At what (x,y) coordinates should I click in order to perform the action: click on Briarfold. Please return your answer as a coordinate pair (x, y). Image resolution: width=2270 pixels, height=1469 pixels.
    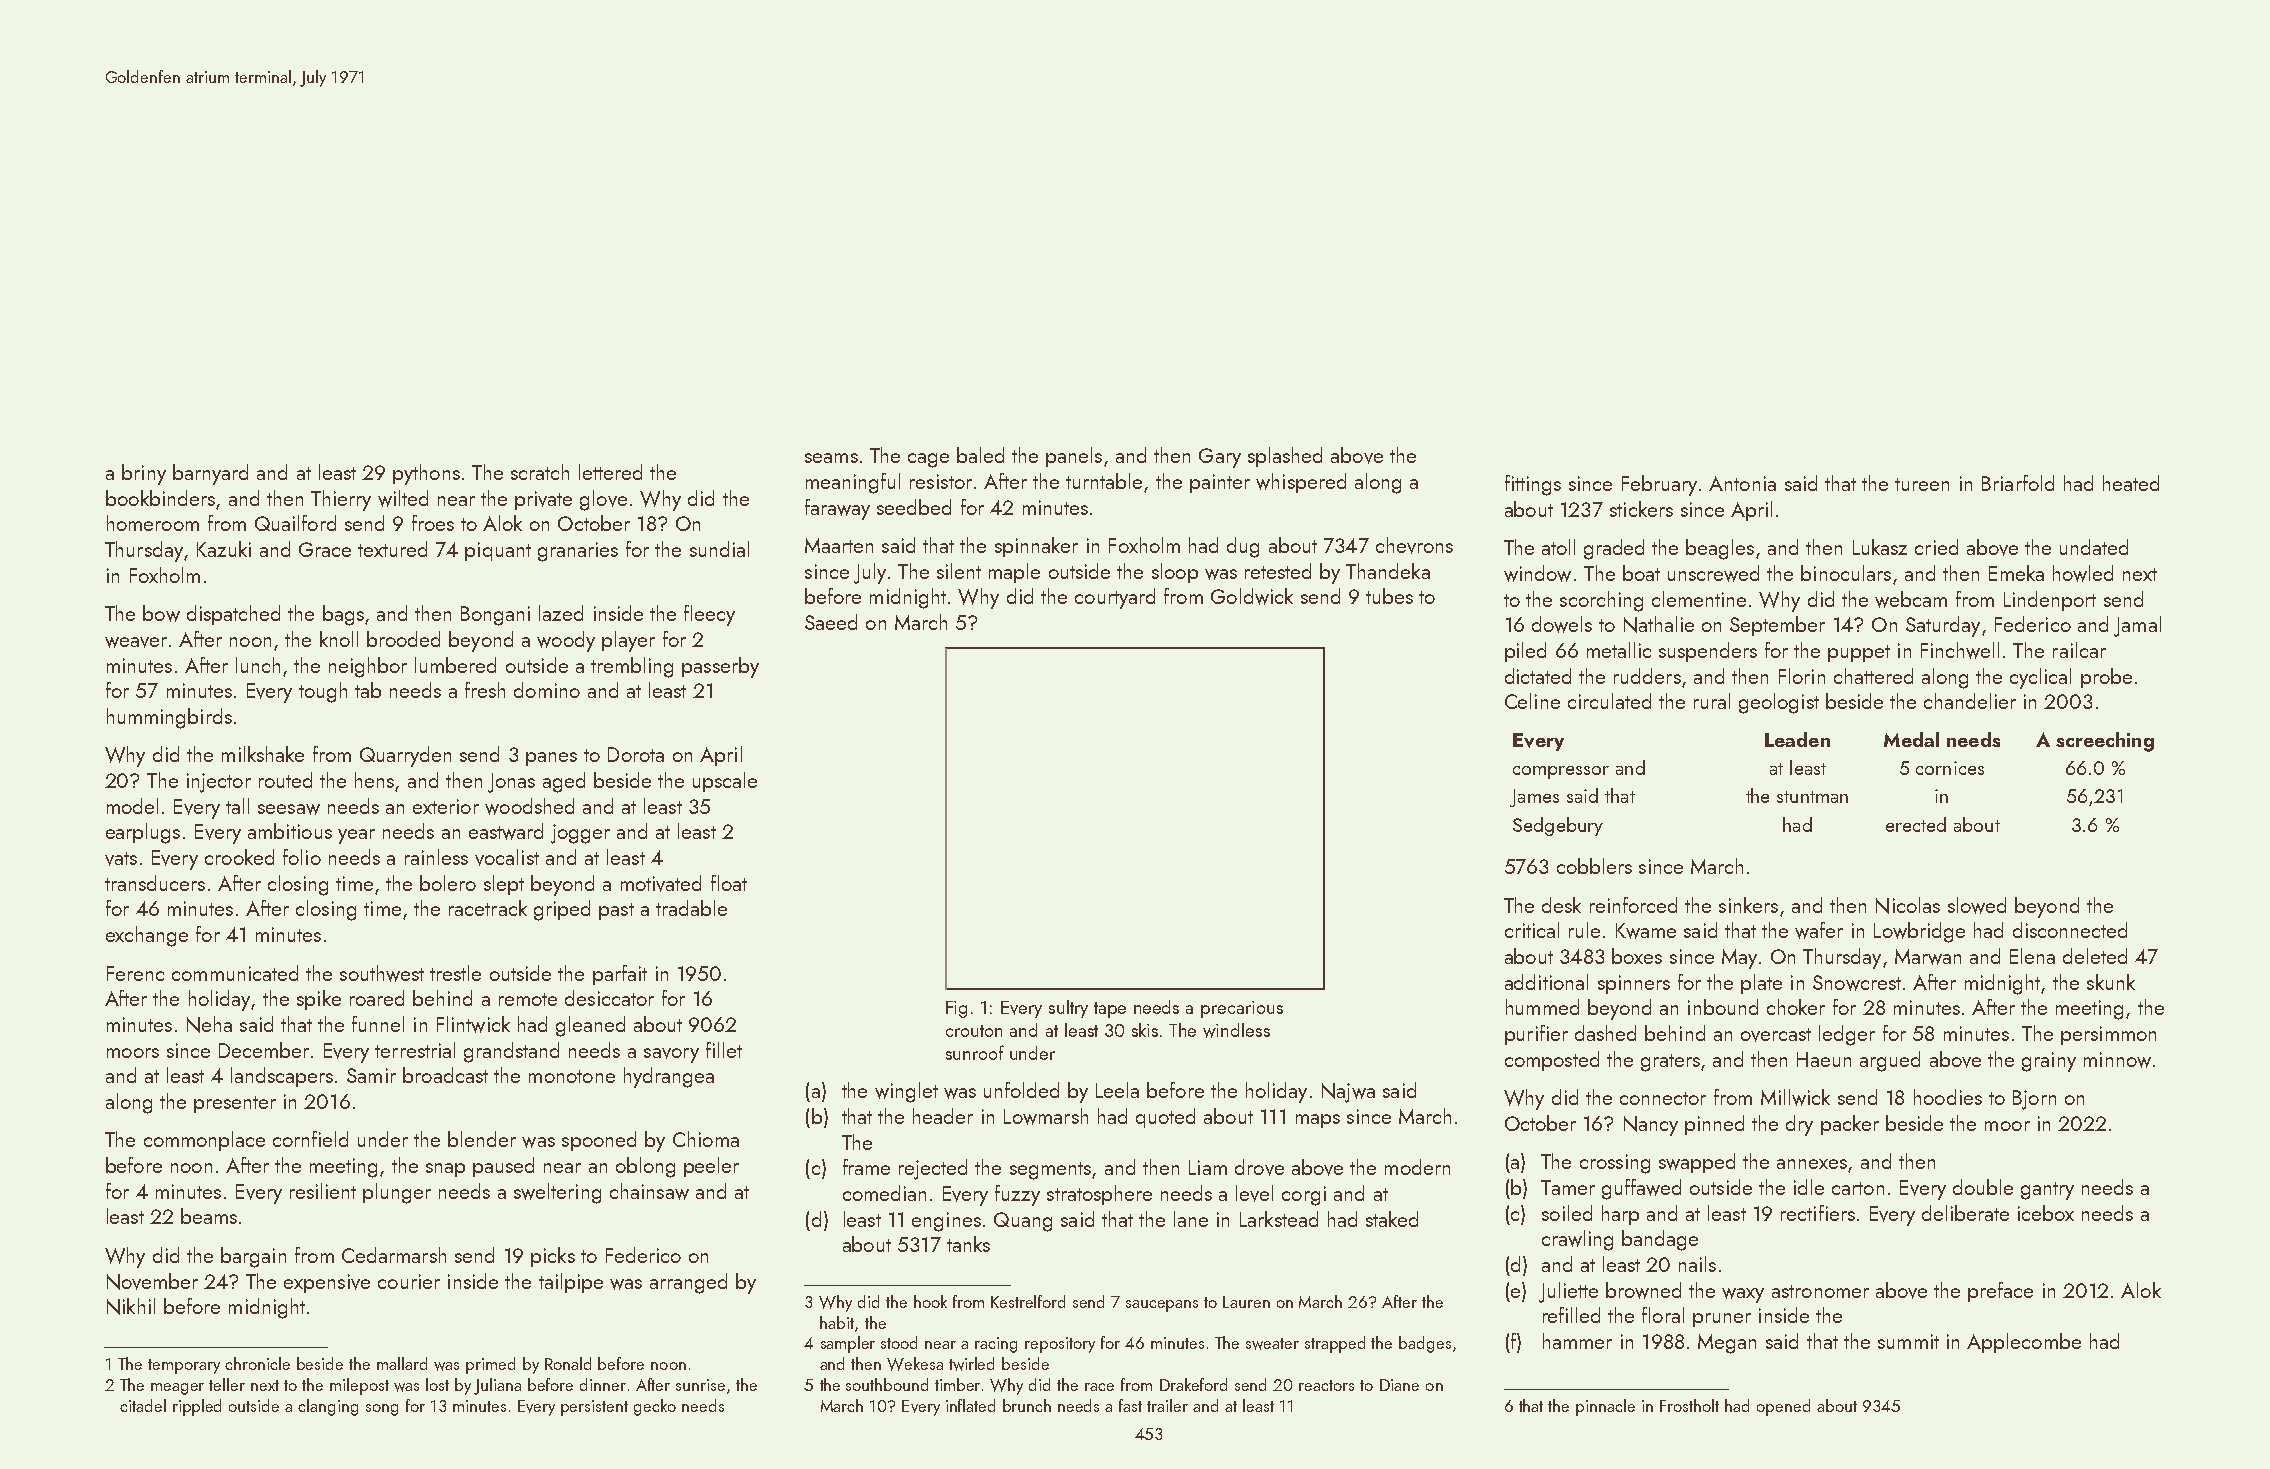
    Looking at the image, I should click on (2018, 483).
